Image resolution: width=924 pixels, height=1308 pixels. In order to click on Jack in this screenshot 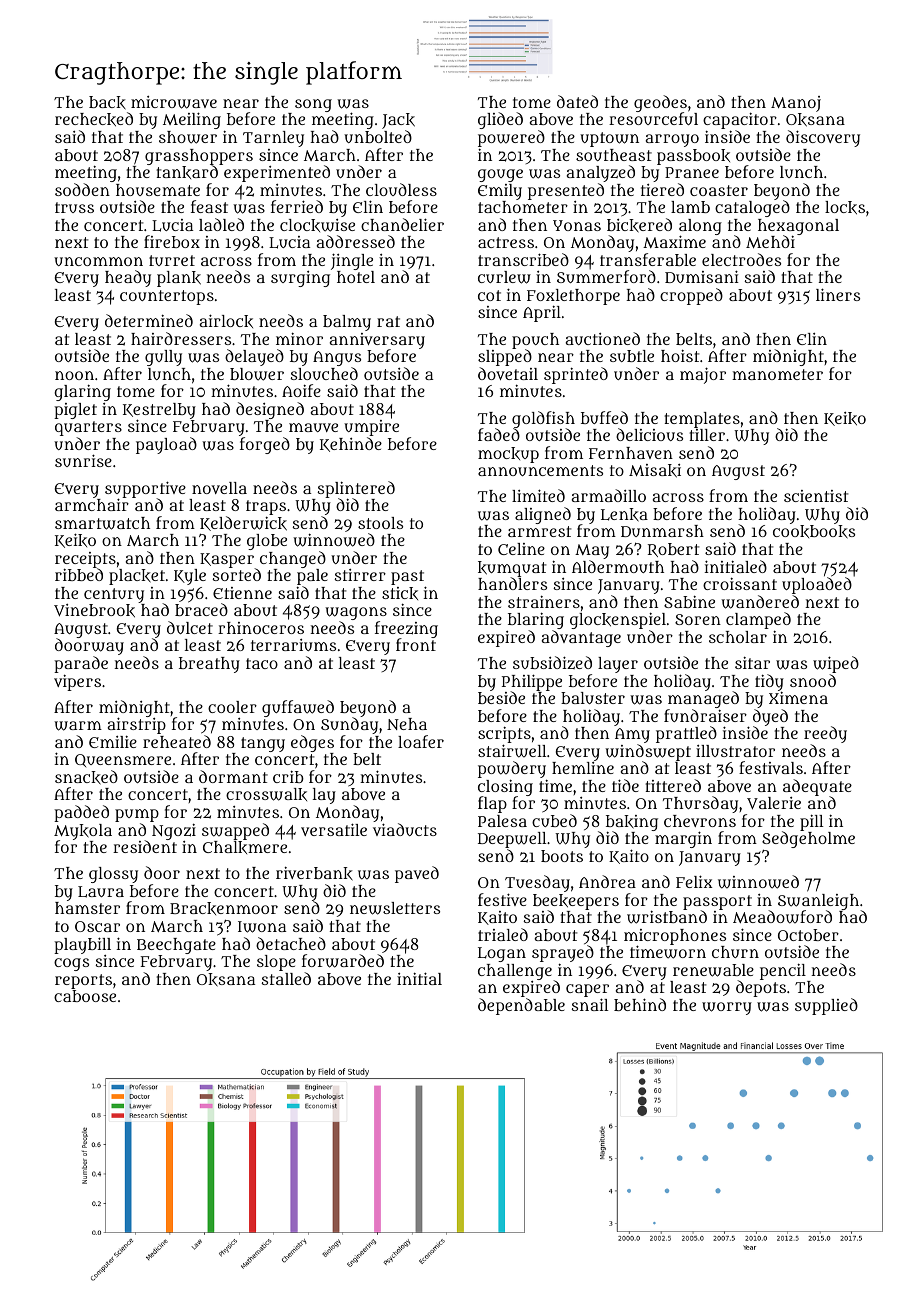, I will do `click(398, 121)`.
